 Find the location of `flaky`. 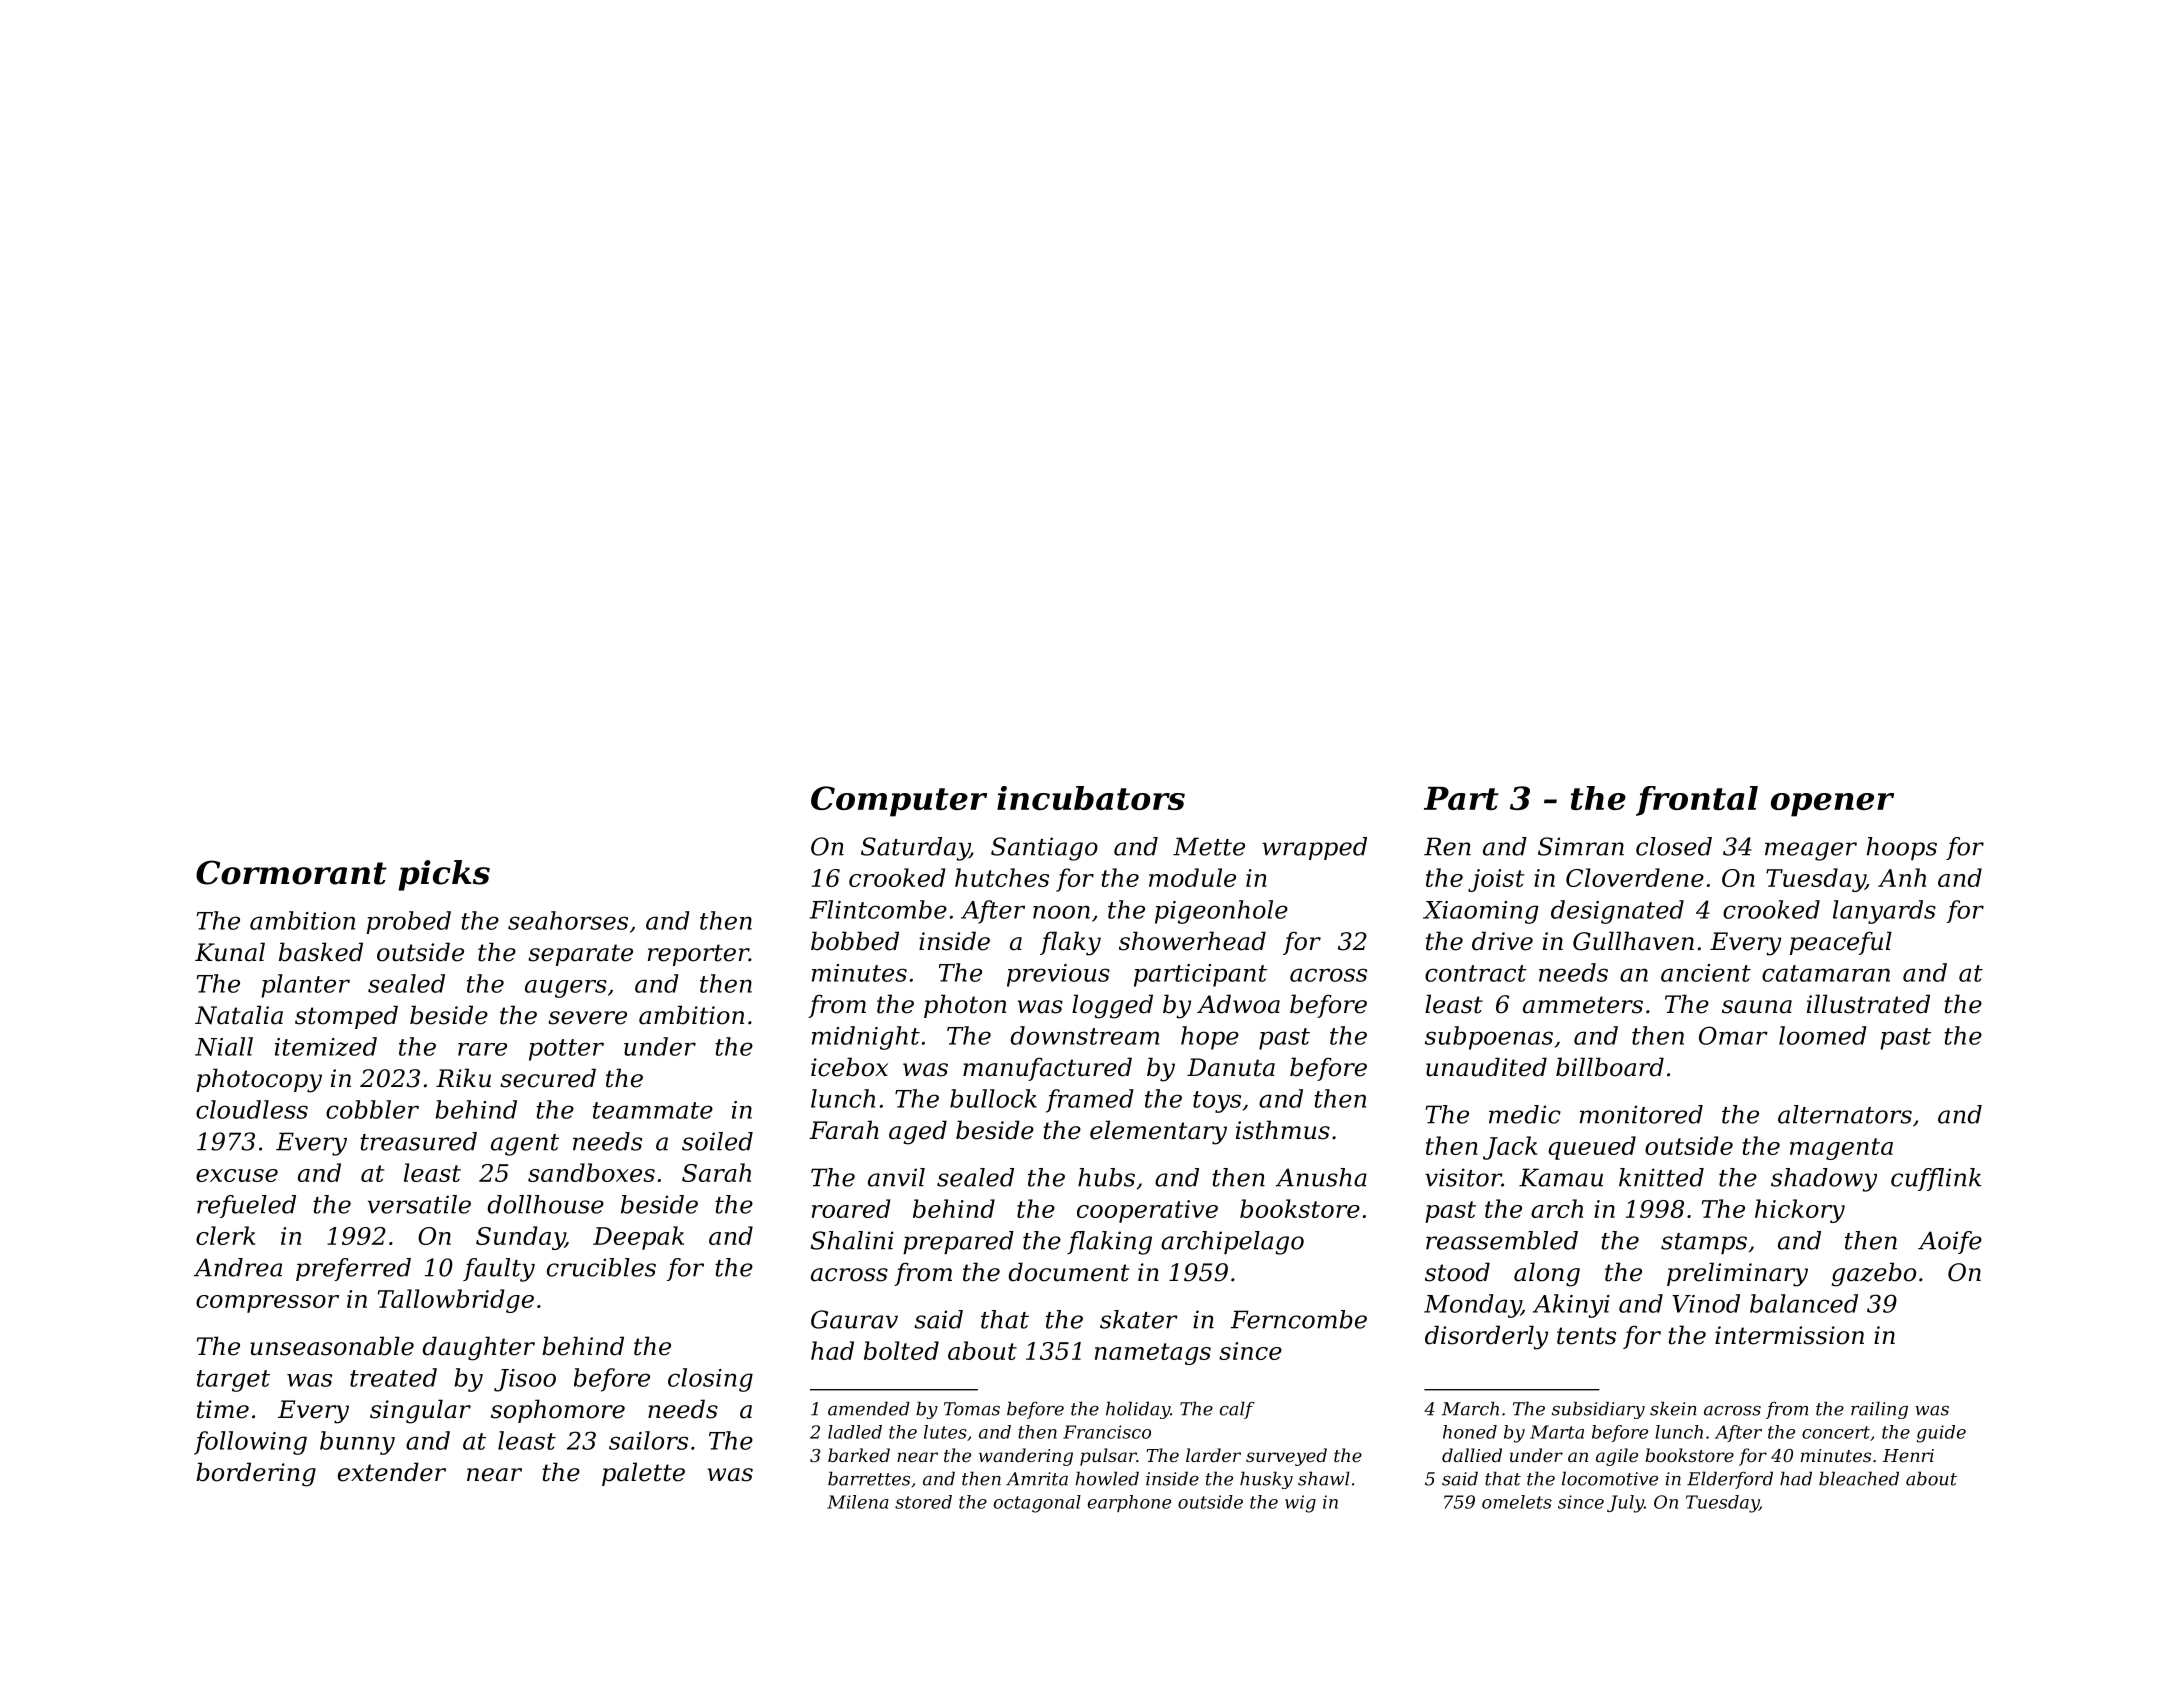

flaky is located at coordinates (1070, 943).
